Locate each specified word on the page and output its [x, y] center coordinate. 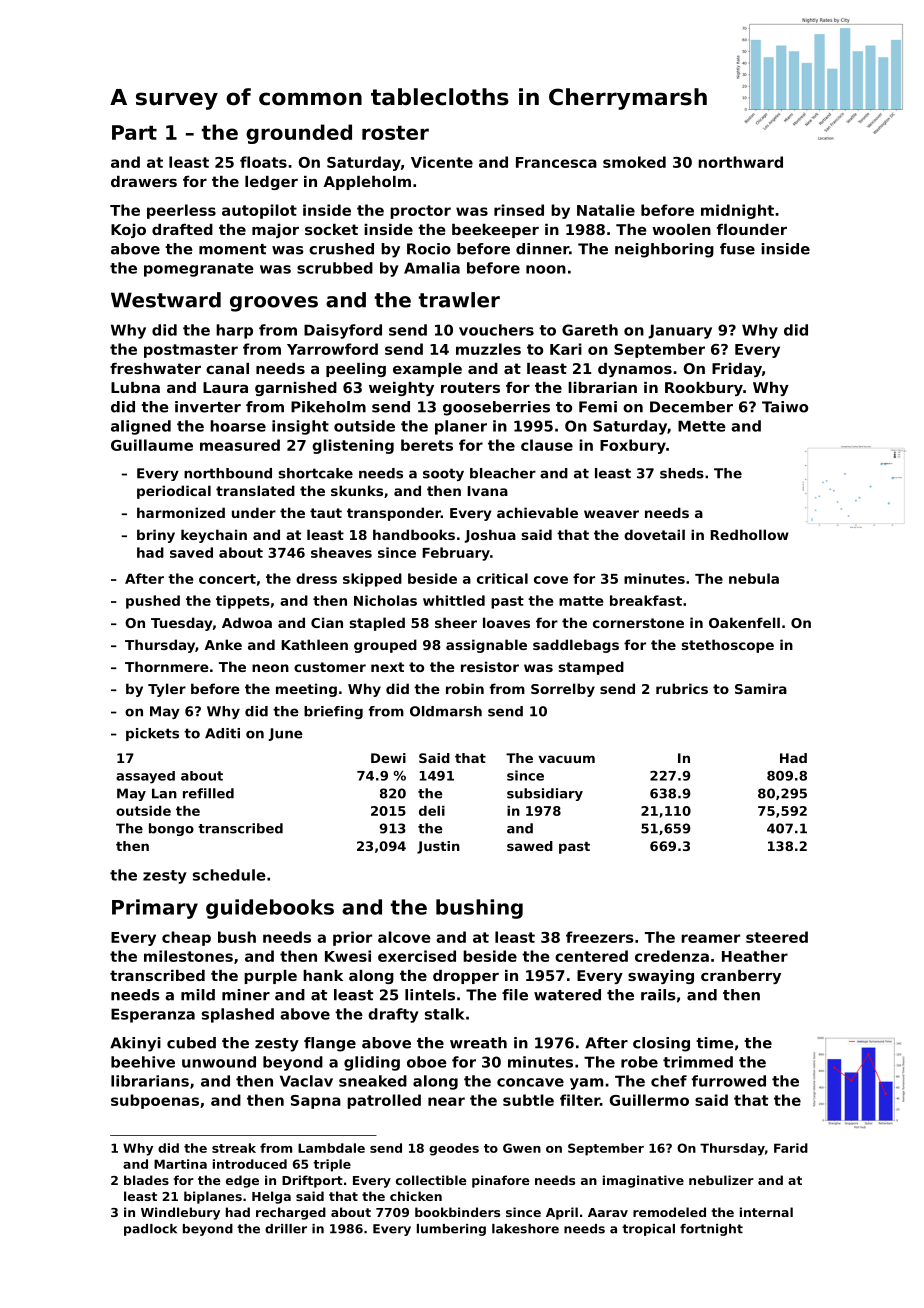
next [387, 667]
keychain [214, 536]
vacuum [566, 759]
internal [766, 1212]
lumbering [451, 1230]
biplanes [213, 1197]
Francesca [556, 162]
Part [134, 132]
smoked [634, 162]
